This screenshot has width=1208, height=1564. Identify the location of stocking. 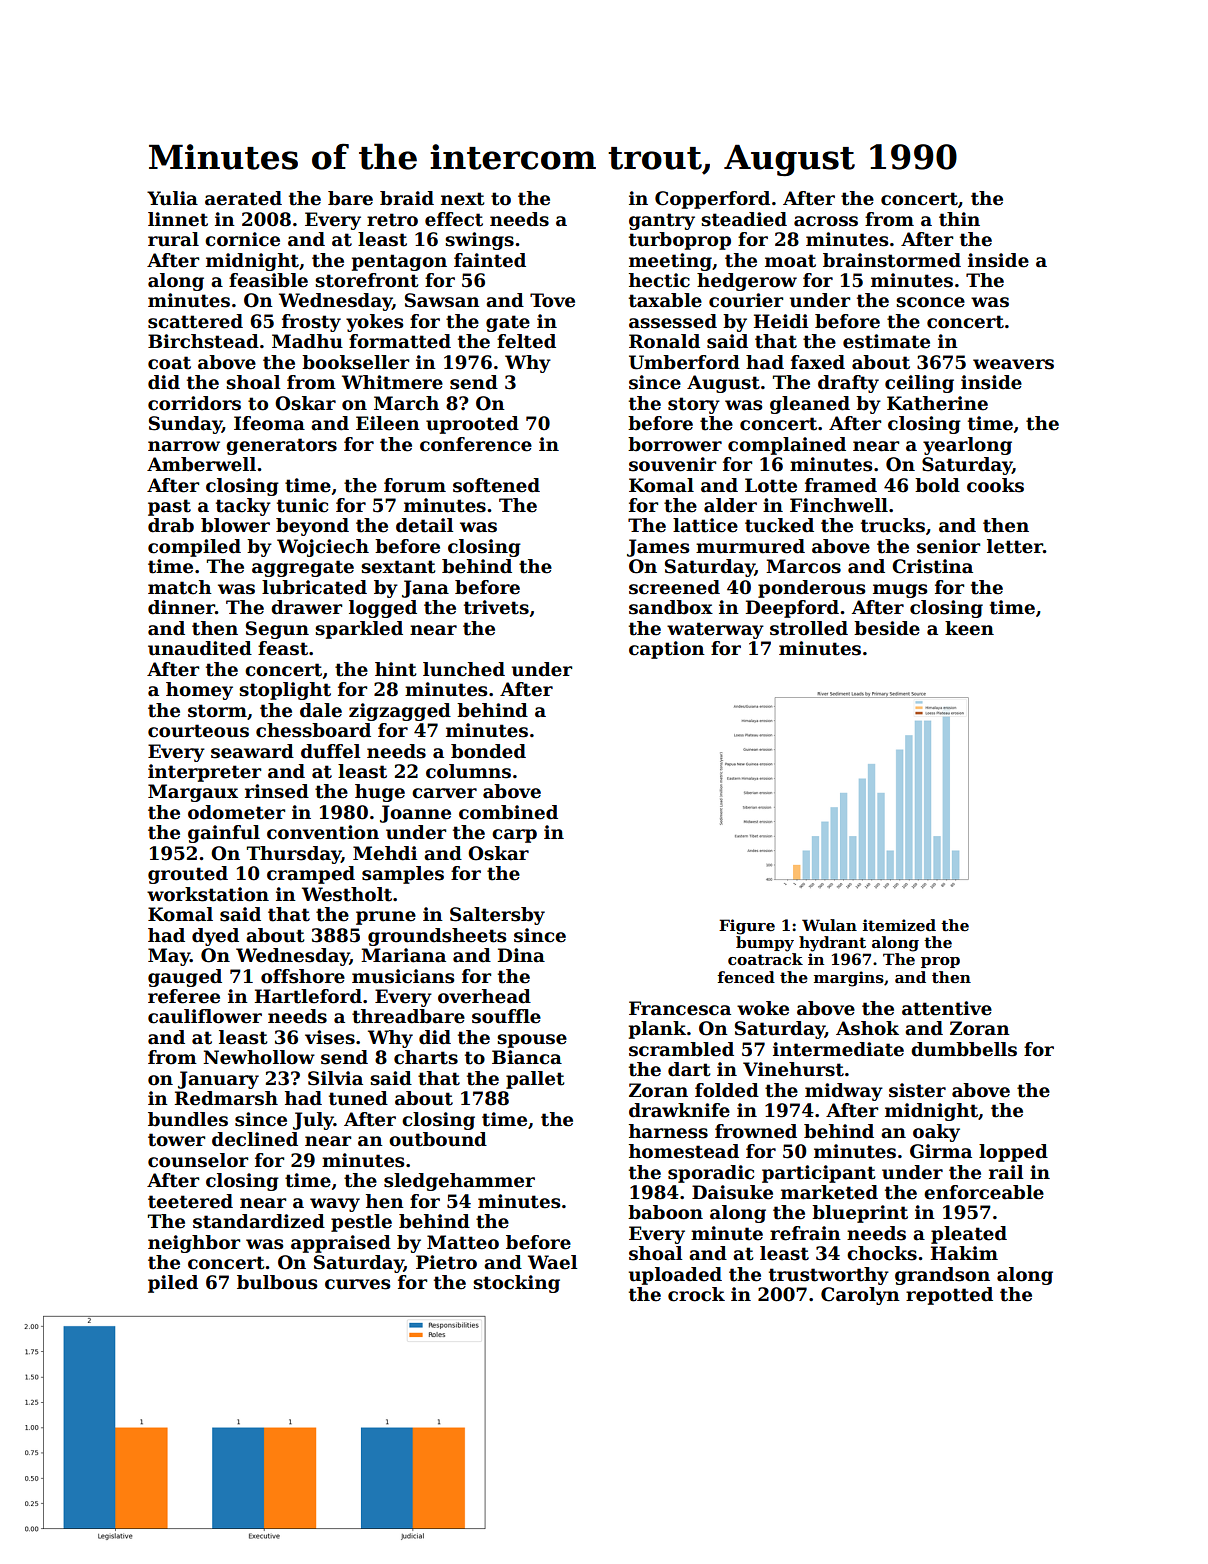
(516, 1284).
